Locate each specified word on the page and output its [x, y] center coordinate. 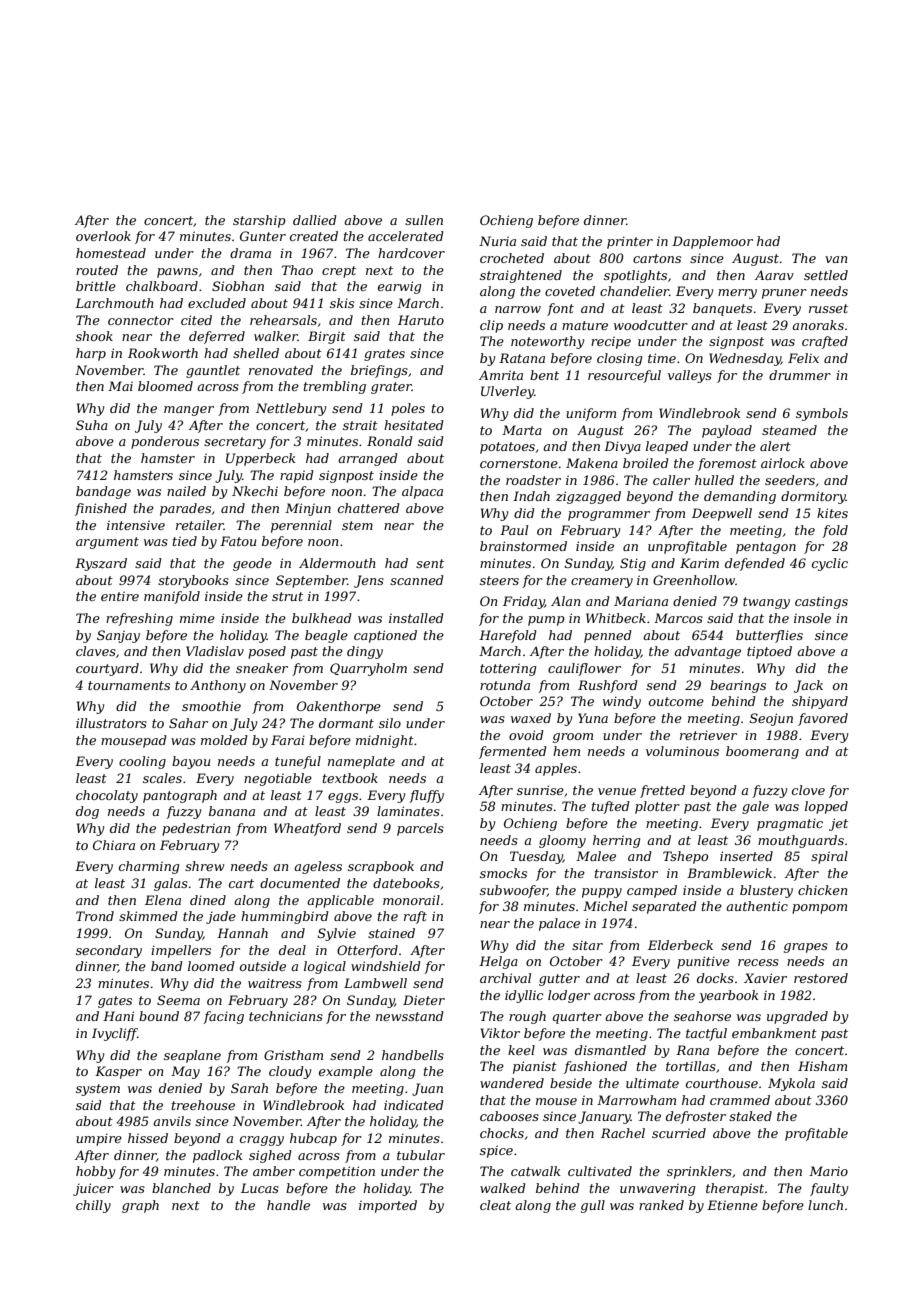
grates [384, 355]
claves [96, 651]
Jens [369, 581]
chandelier [634, 291]
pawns [177, 273]
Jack [808, 686]
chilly [93, 1206]
